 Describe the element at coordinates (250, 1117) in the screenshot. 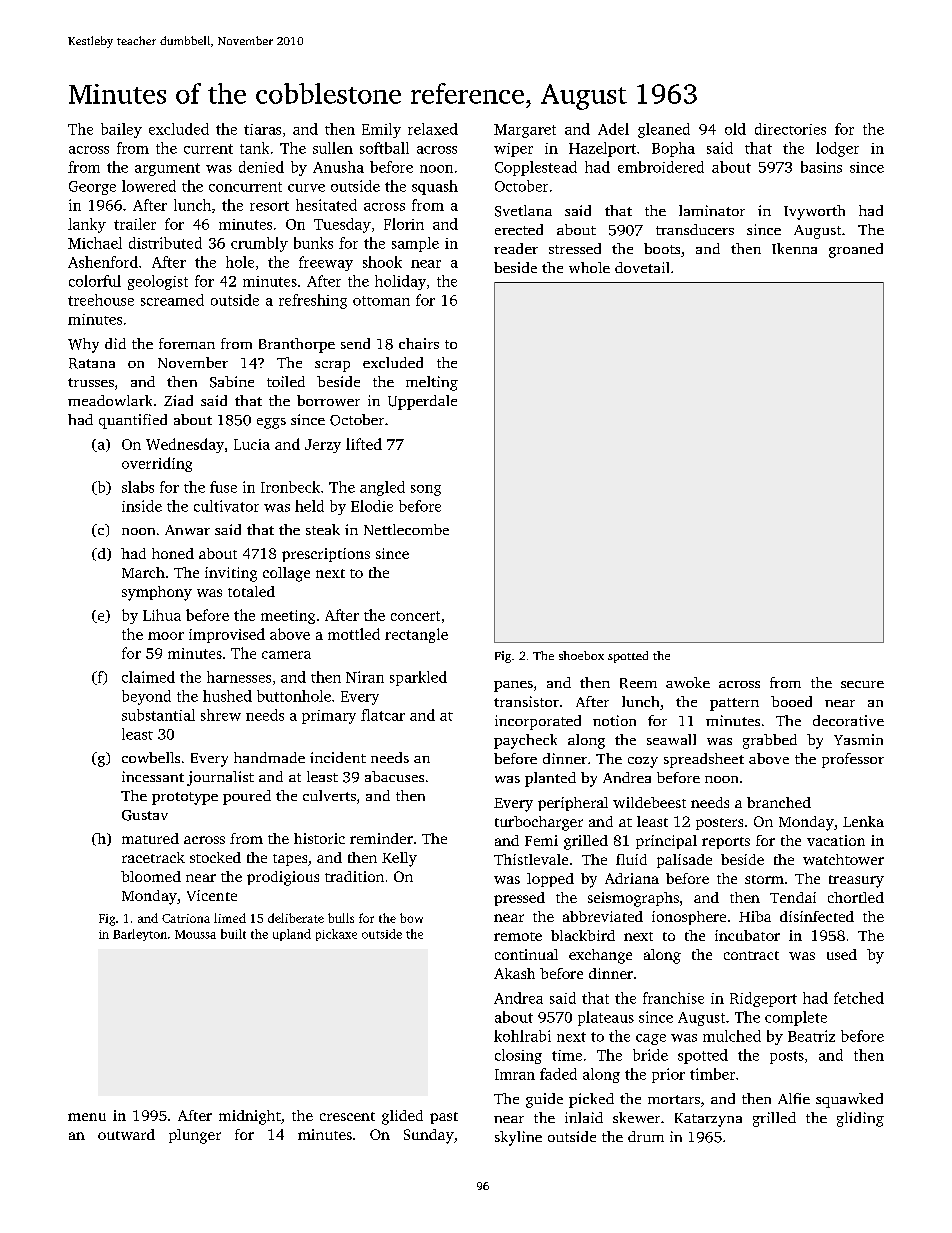

I see `midnight` at that location.
